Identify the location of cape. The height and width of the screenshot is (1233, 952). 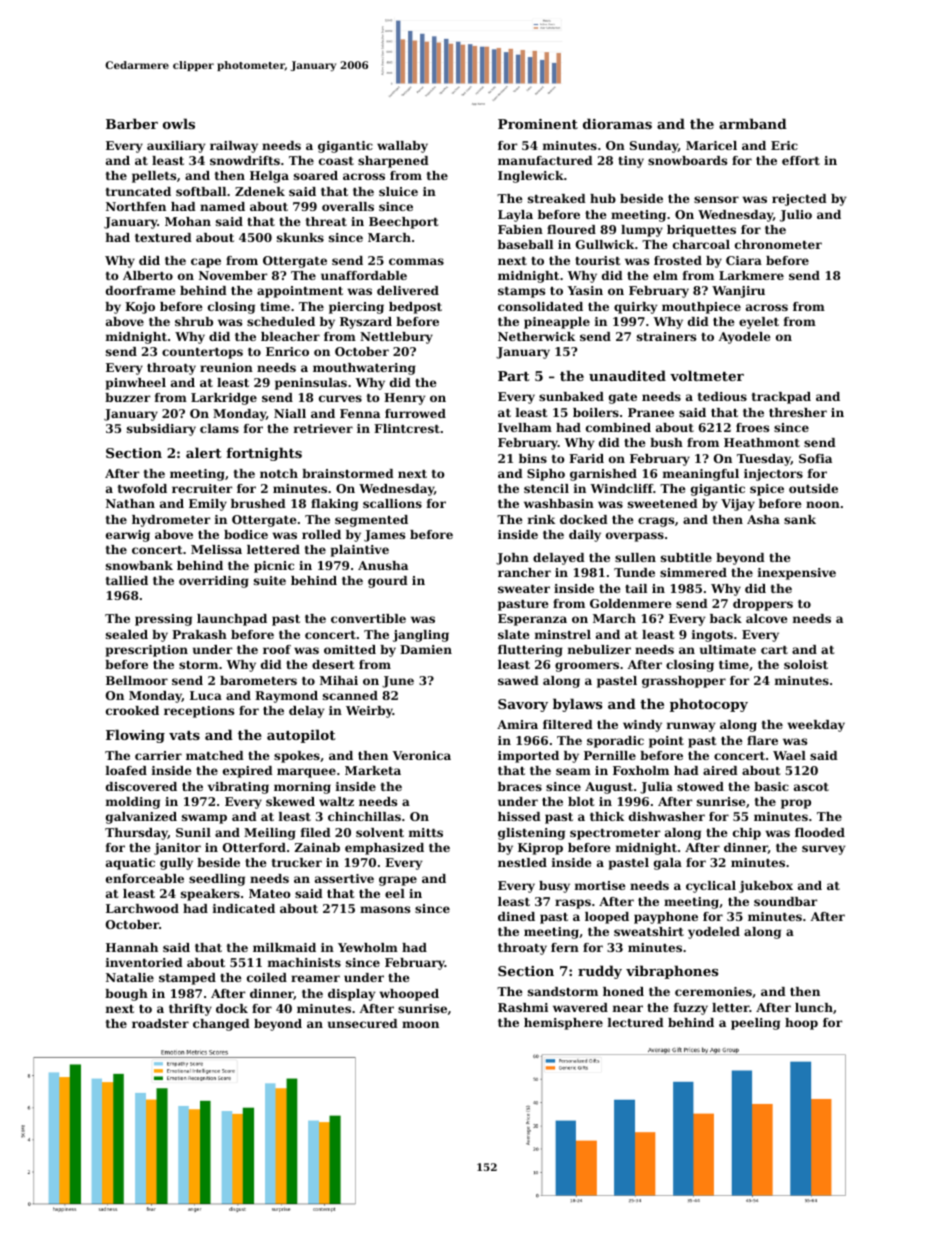
(206, 263).
